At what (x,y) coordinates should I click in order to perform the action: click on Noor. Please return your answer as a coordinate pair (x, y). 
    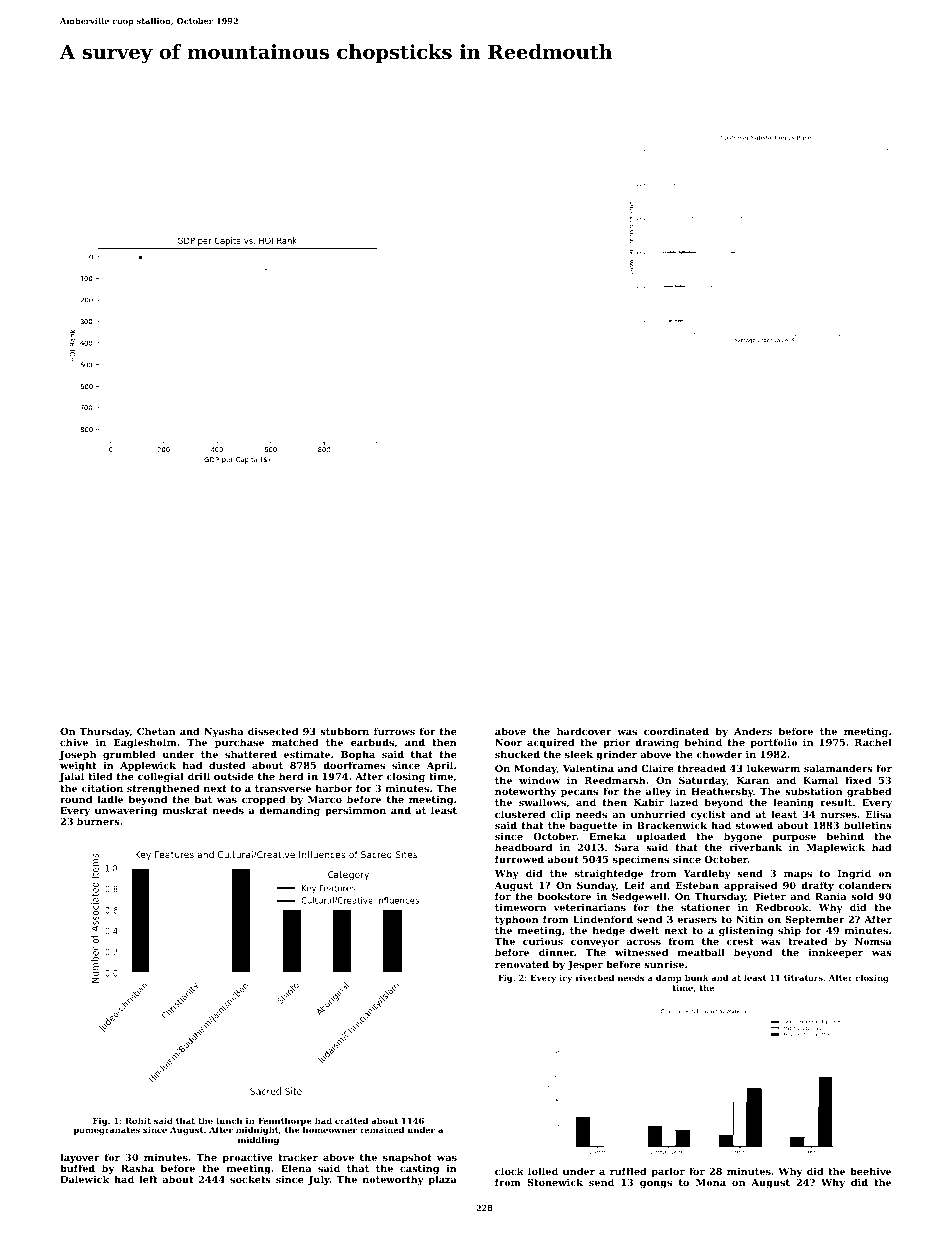
    Looking at the image, I should click on (508, 742).
